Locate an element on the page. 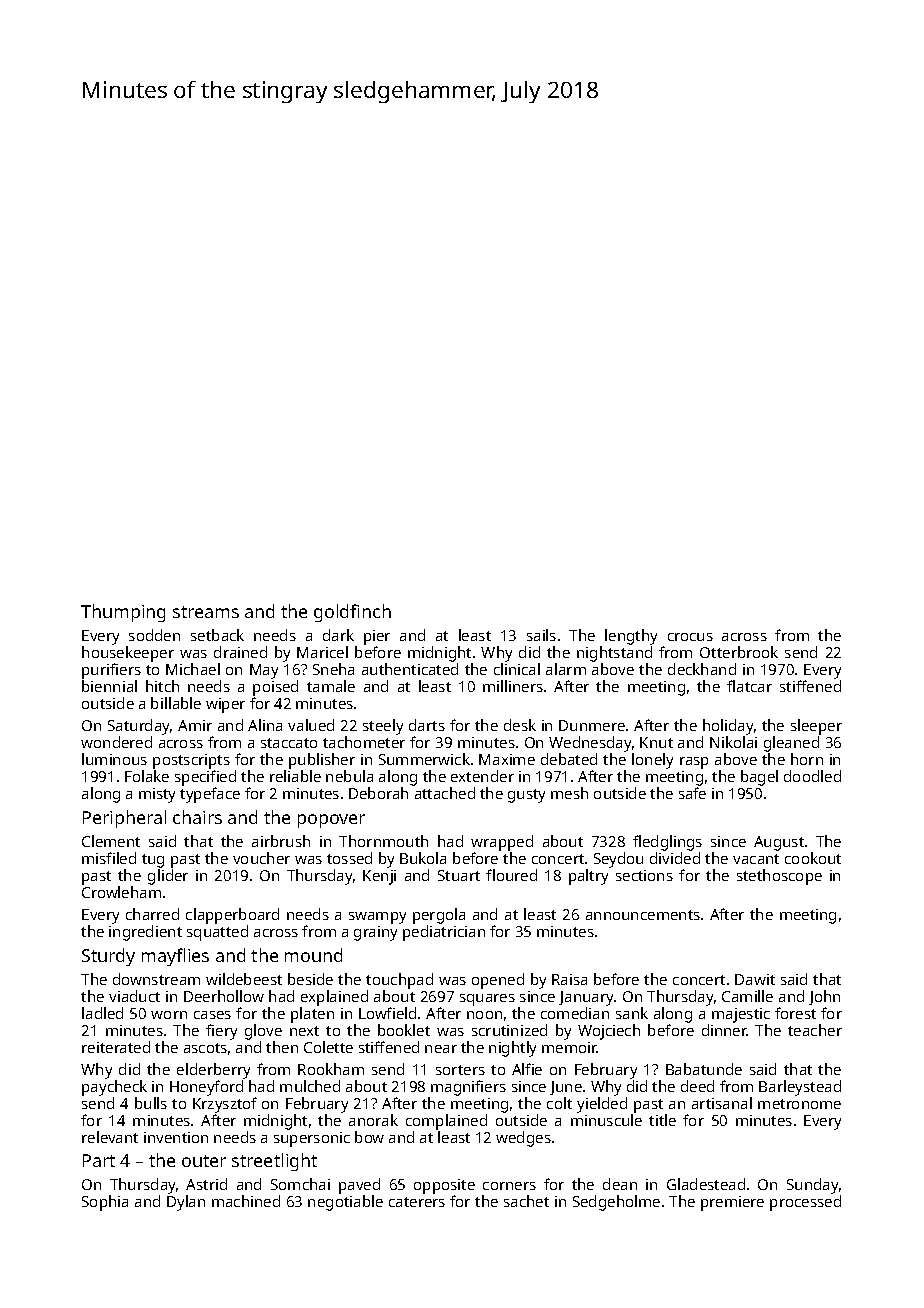 The height and width of the page is (1308, 924). processed is located at coordinates (805, 1203).
